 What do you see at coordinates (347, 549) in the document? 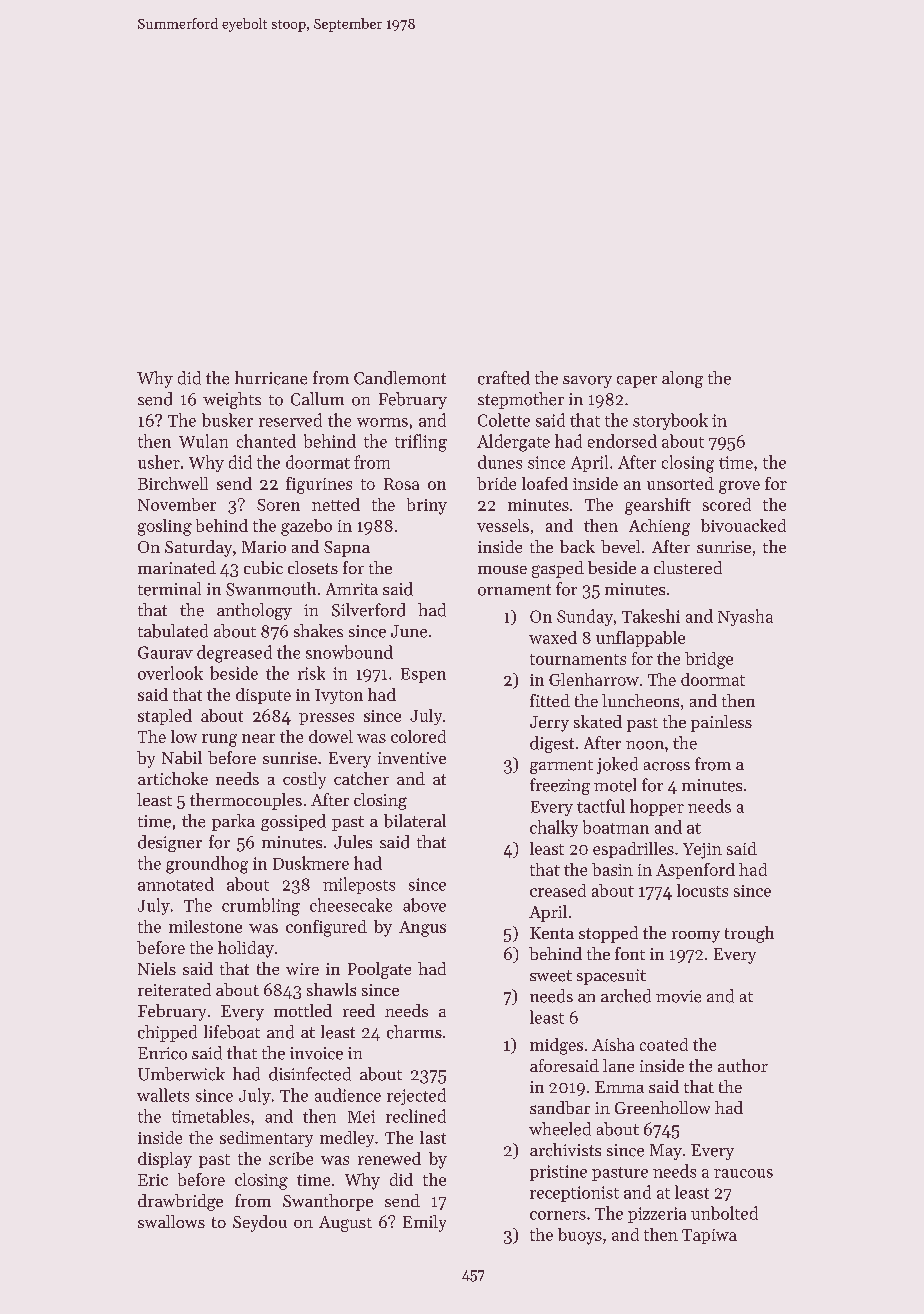
I see `Sapna` at bounding box center [347, 549].
